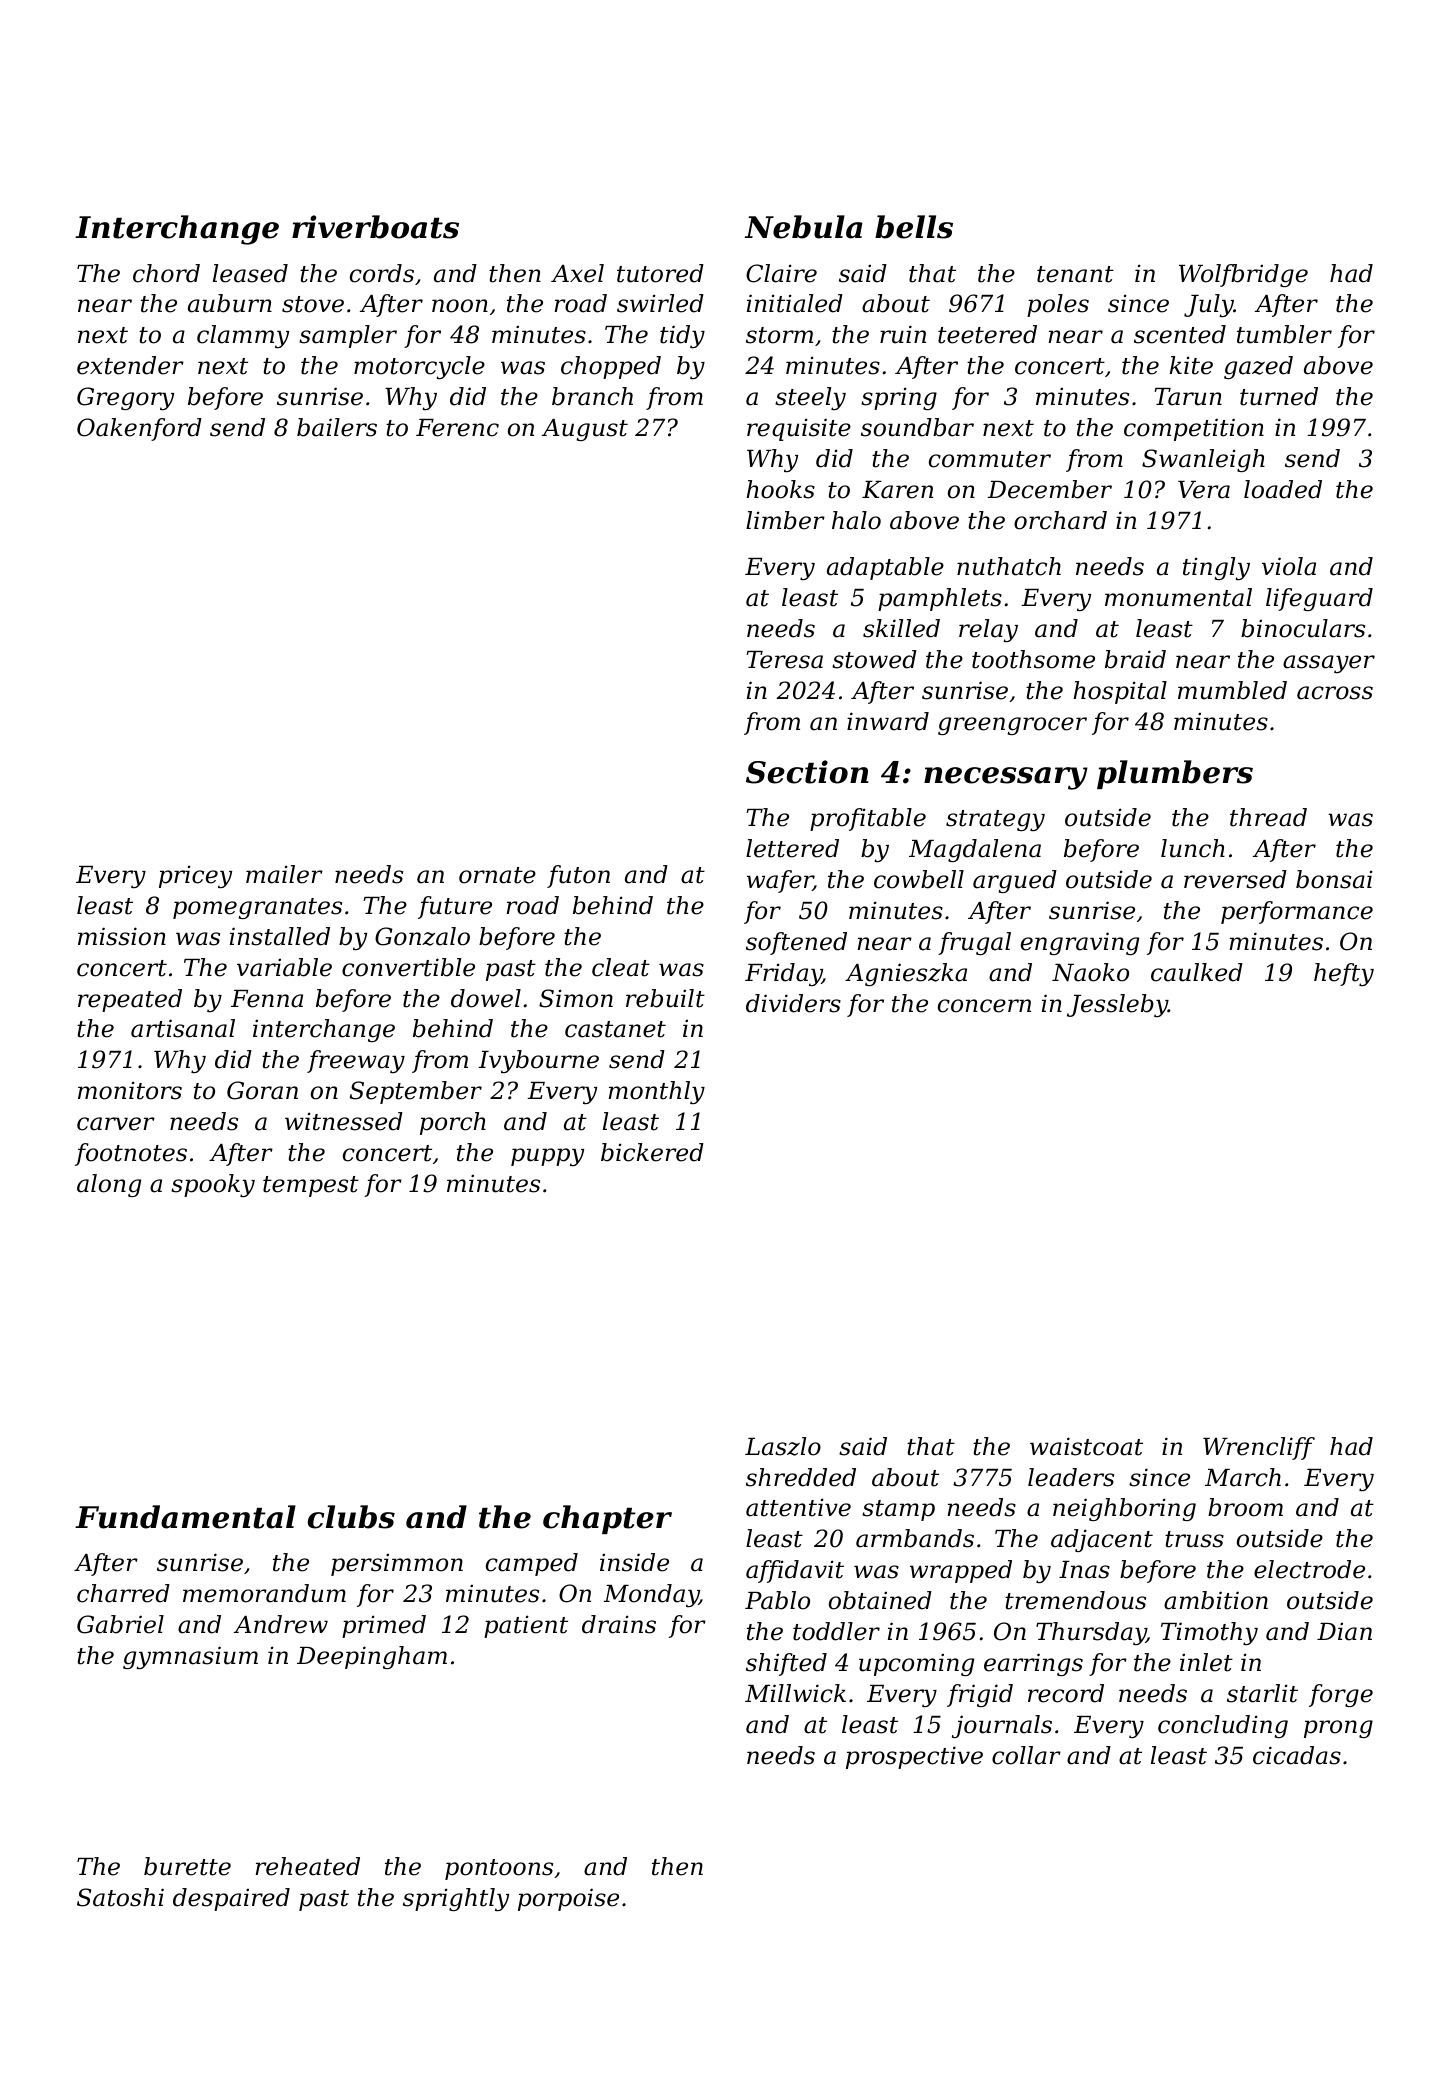 This document has height=2100, width=1450. Describe the element at coordinates (1180, 334) in the document. I see `scented` at that location.
